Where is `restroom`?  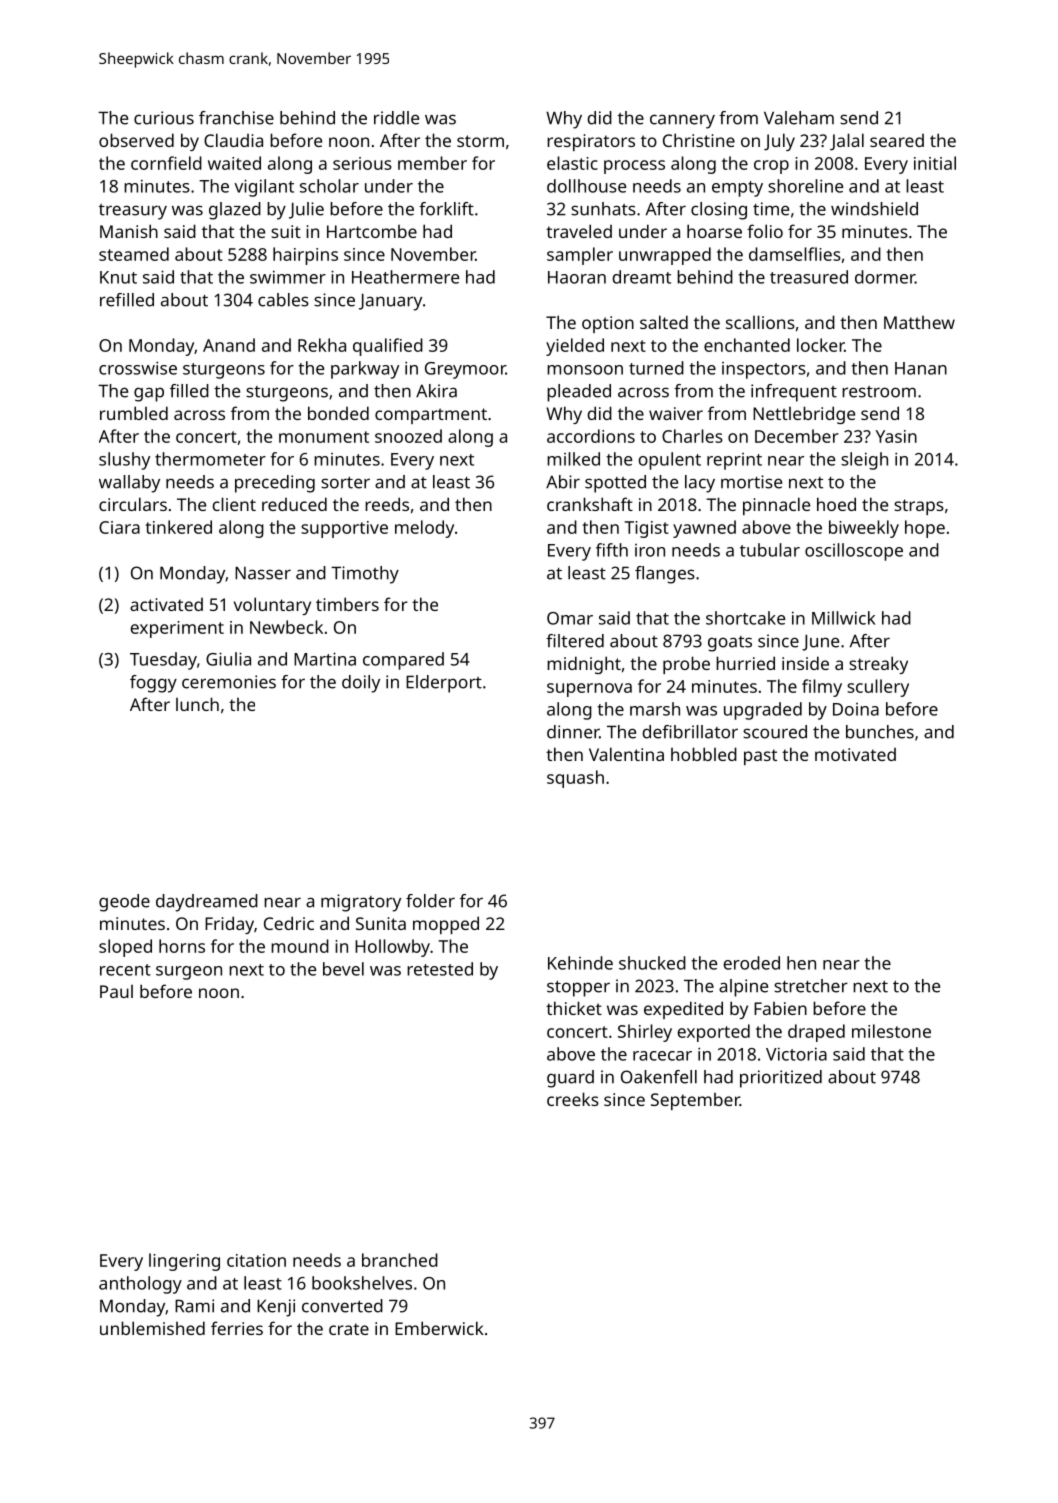 restroom is located at coordinates (879, 392).
